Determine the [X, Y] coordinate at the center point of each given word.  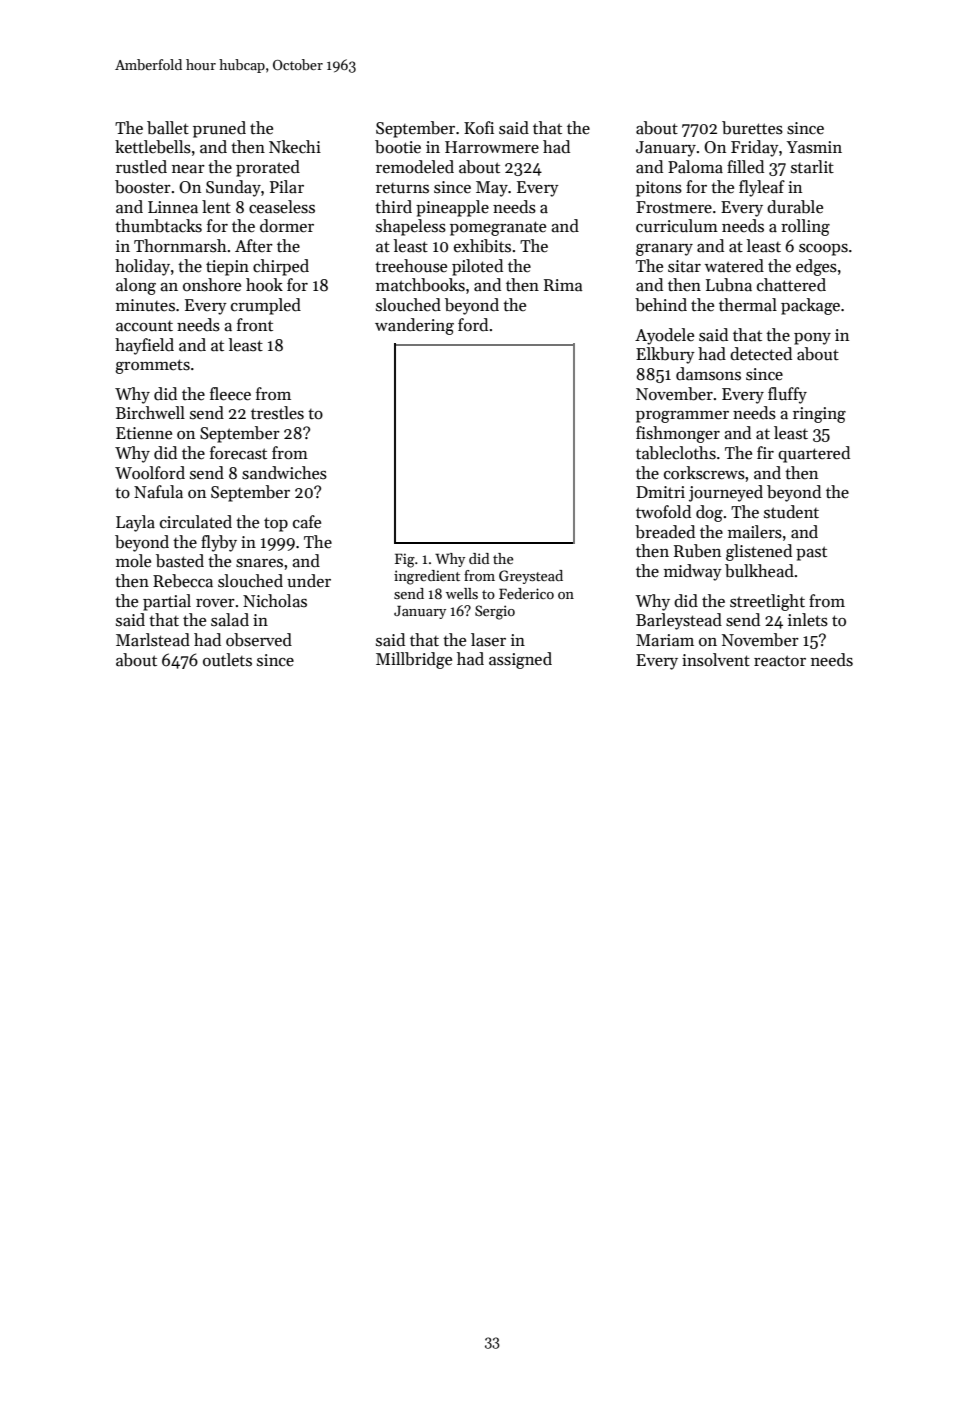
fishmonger [678, 434]
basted [180, 561]
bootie [398, 147]
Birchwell [150, 412]
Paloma [695, 167]
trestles [277, 413]
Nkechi [295, 147]
